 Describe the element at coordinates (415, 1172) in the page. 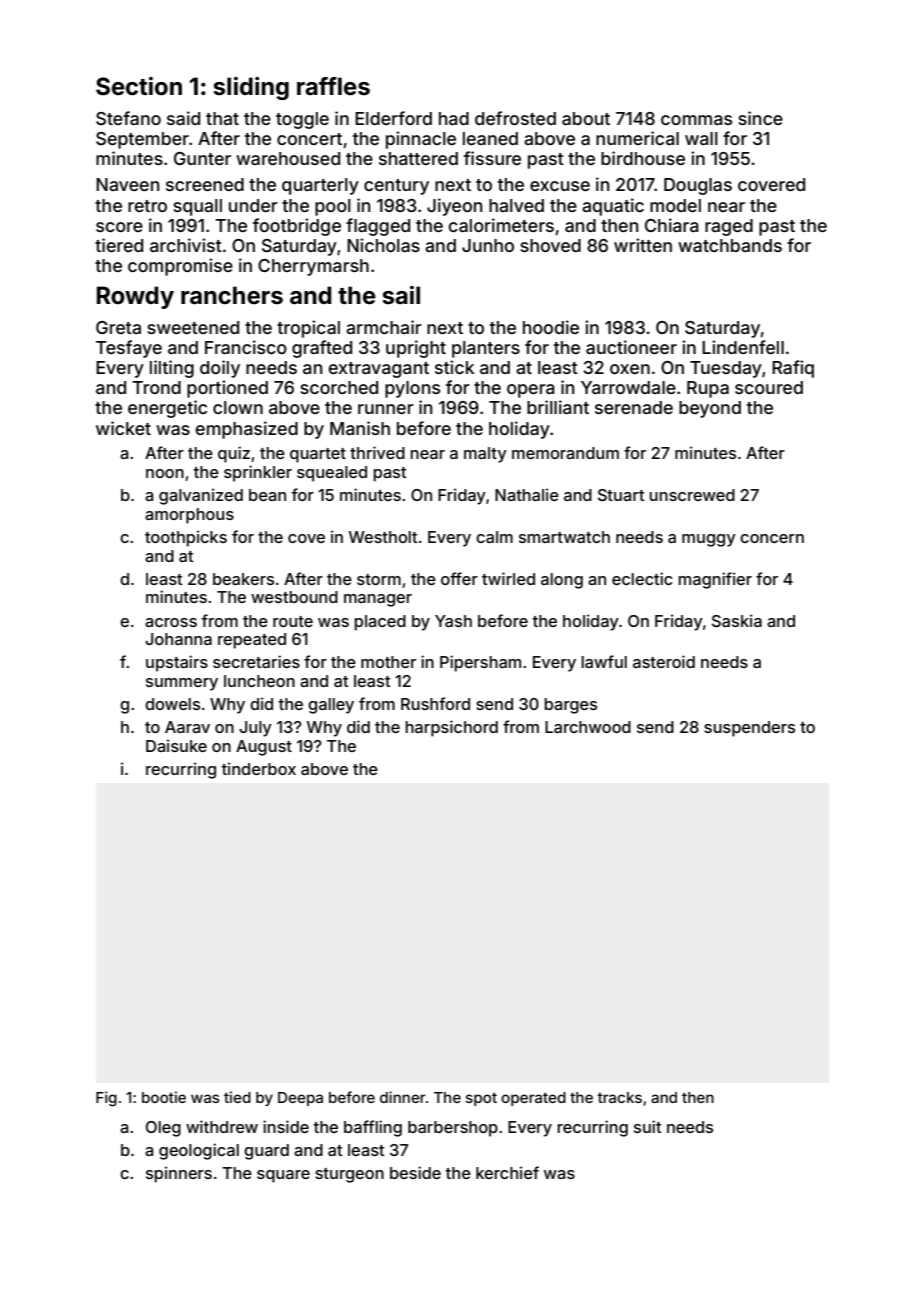

I see `beside` at that location.
